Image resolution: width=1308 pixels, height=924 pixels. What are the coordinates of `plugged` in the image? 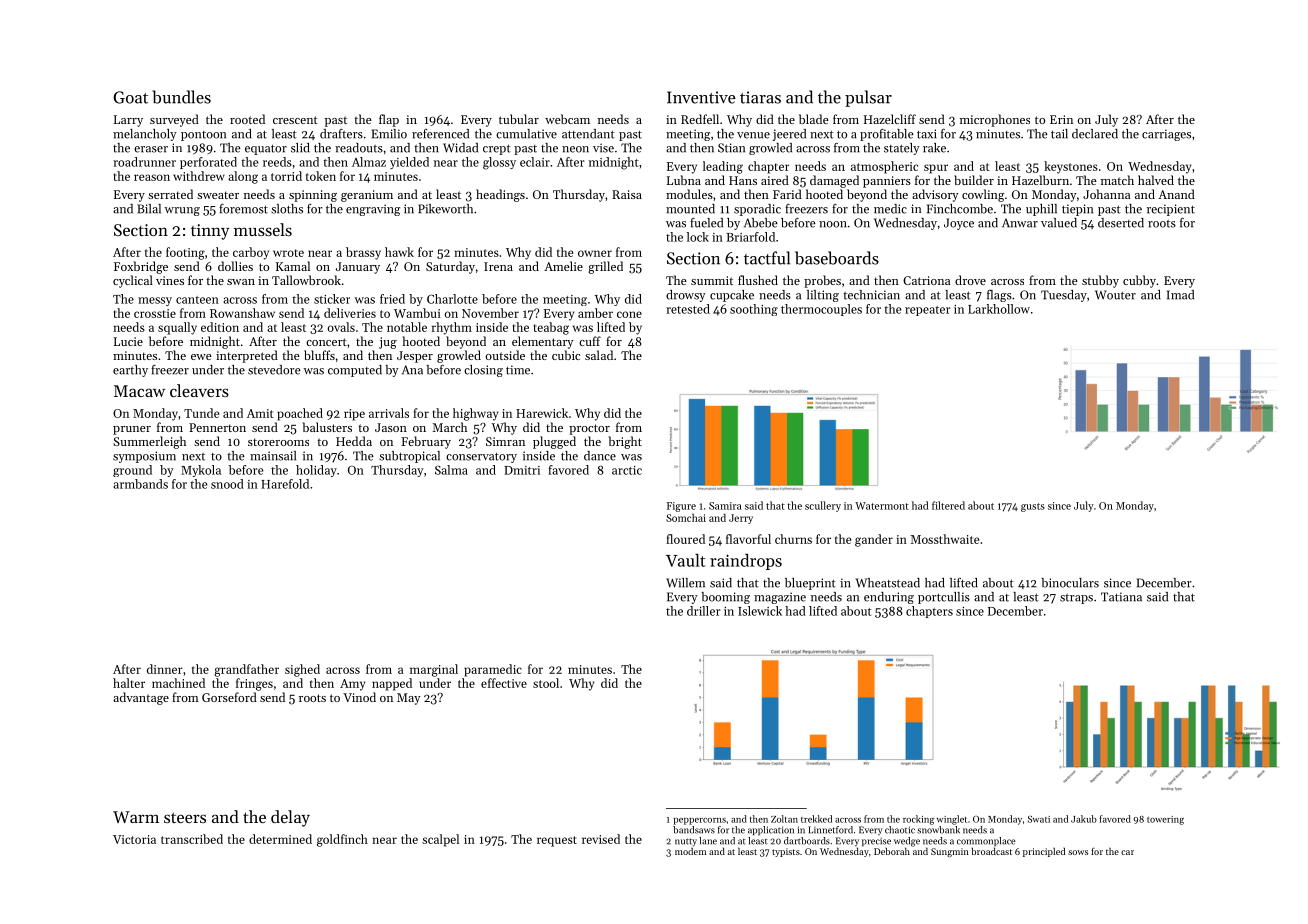 It's located at (554, 442).
